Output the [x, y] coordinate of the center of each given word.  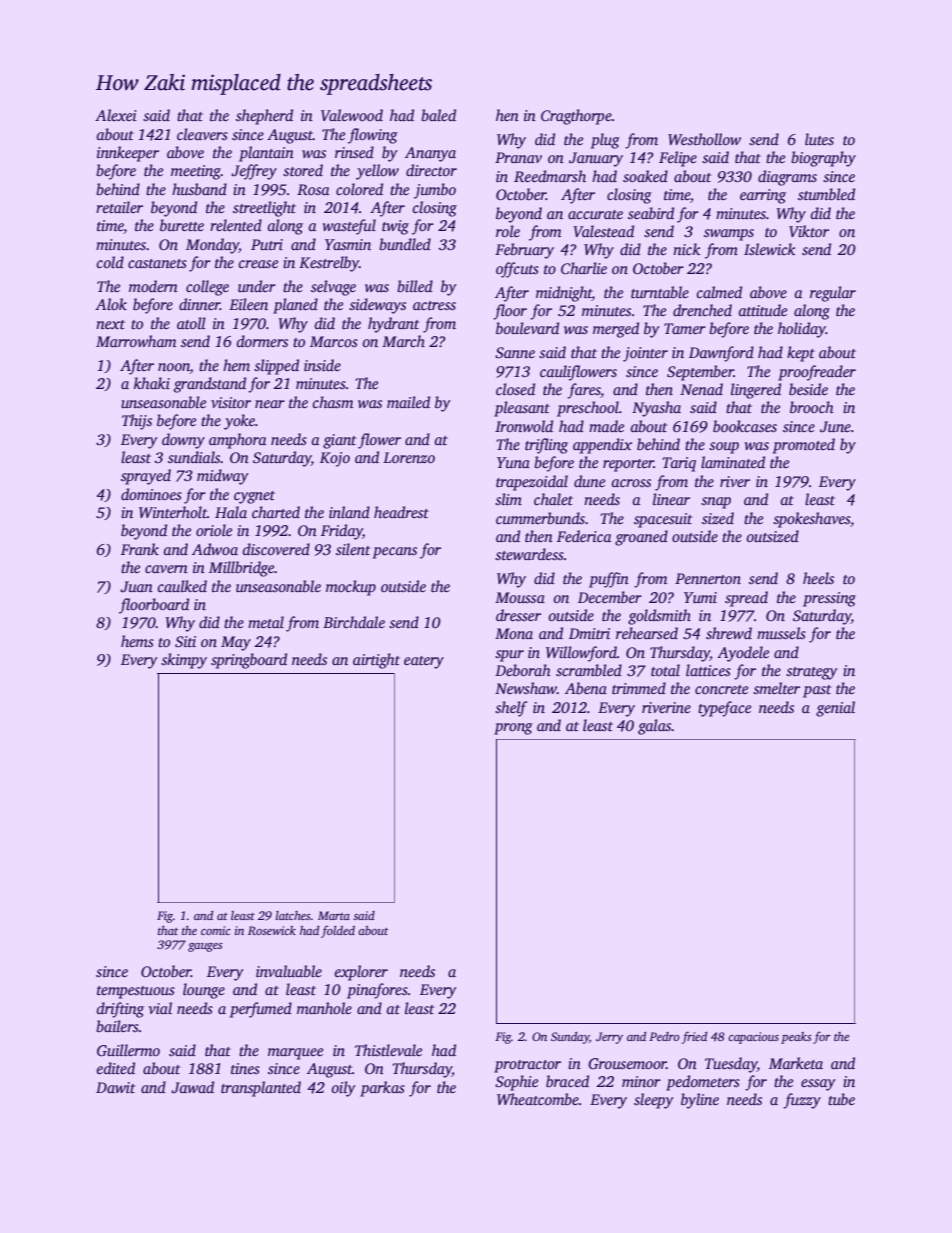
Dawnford [721, 354]
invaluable [289, 971]
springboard [249, 661]
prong [513, 729]
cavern [166, 569]
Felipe [678, 159]
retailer [119, 207]
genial [835, 709]
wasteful [349, 227]
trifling [546, 446]
